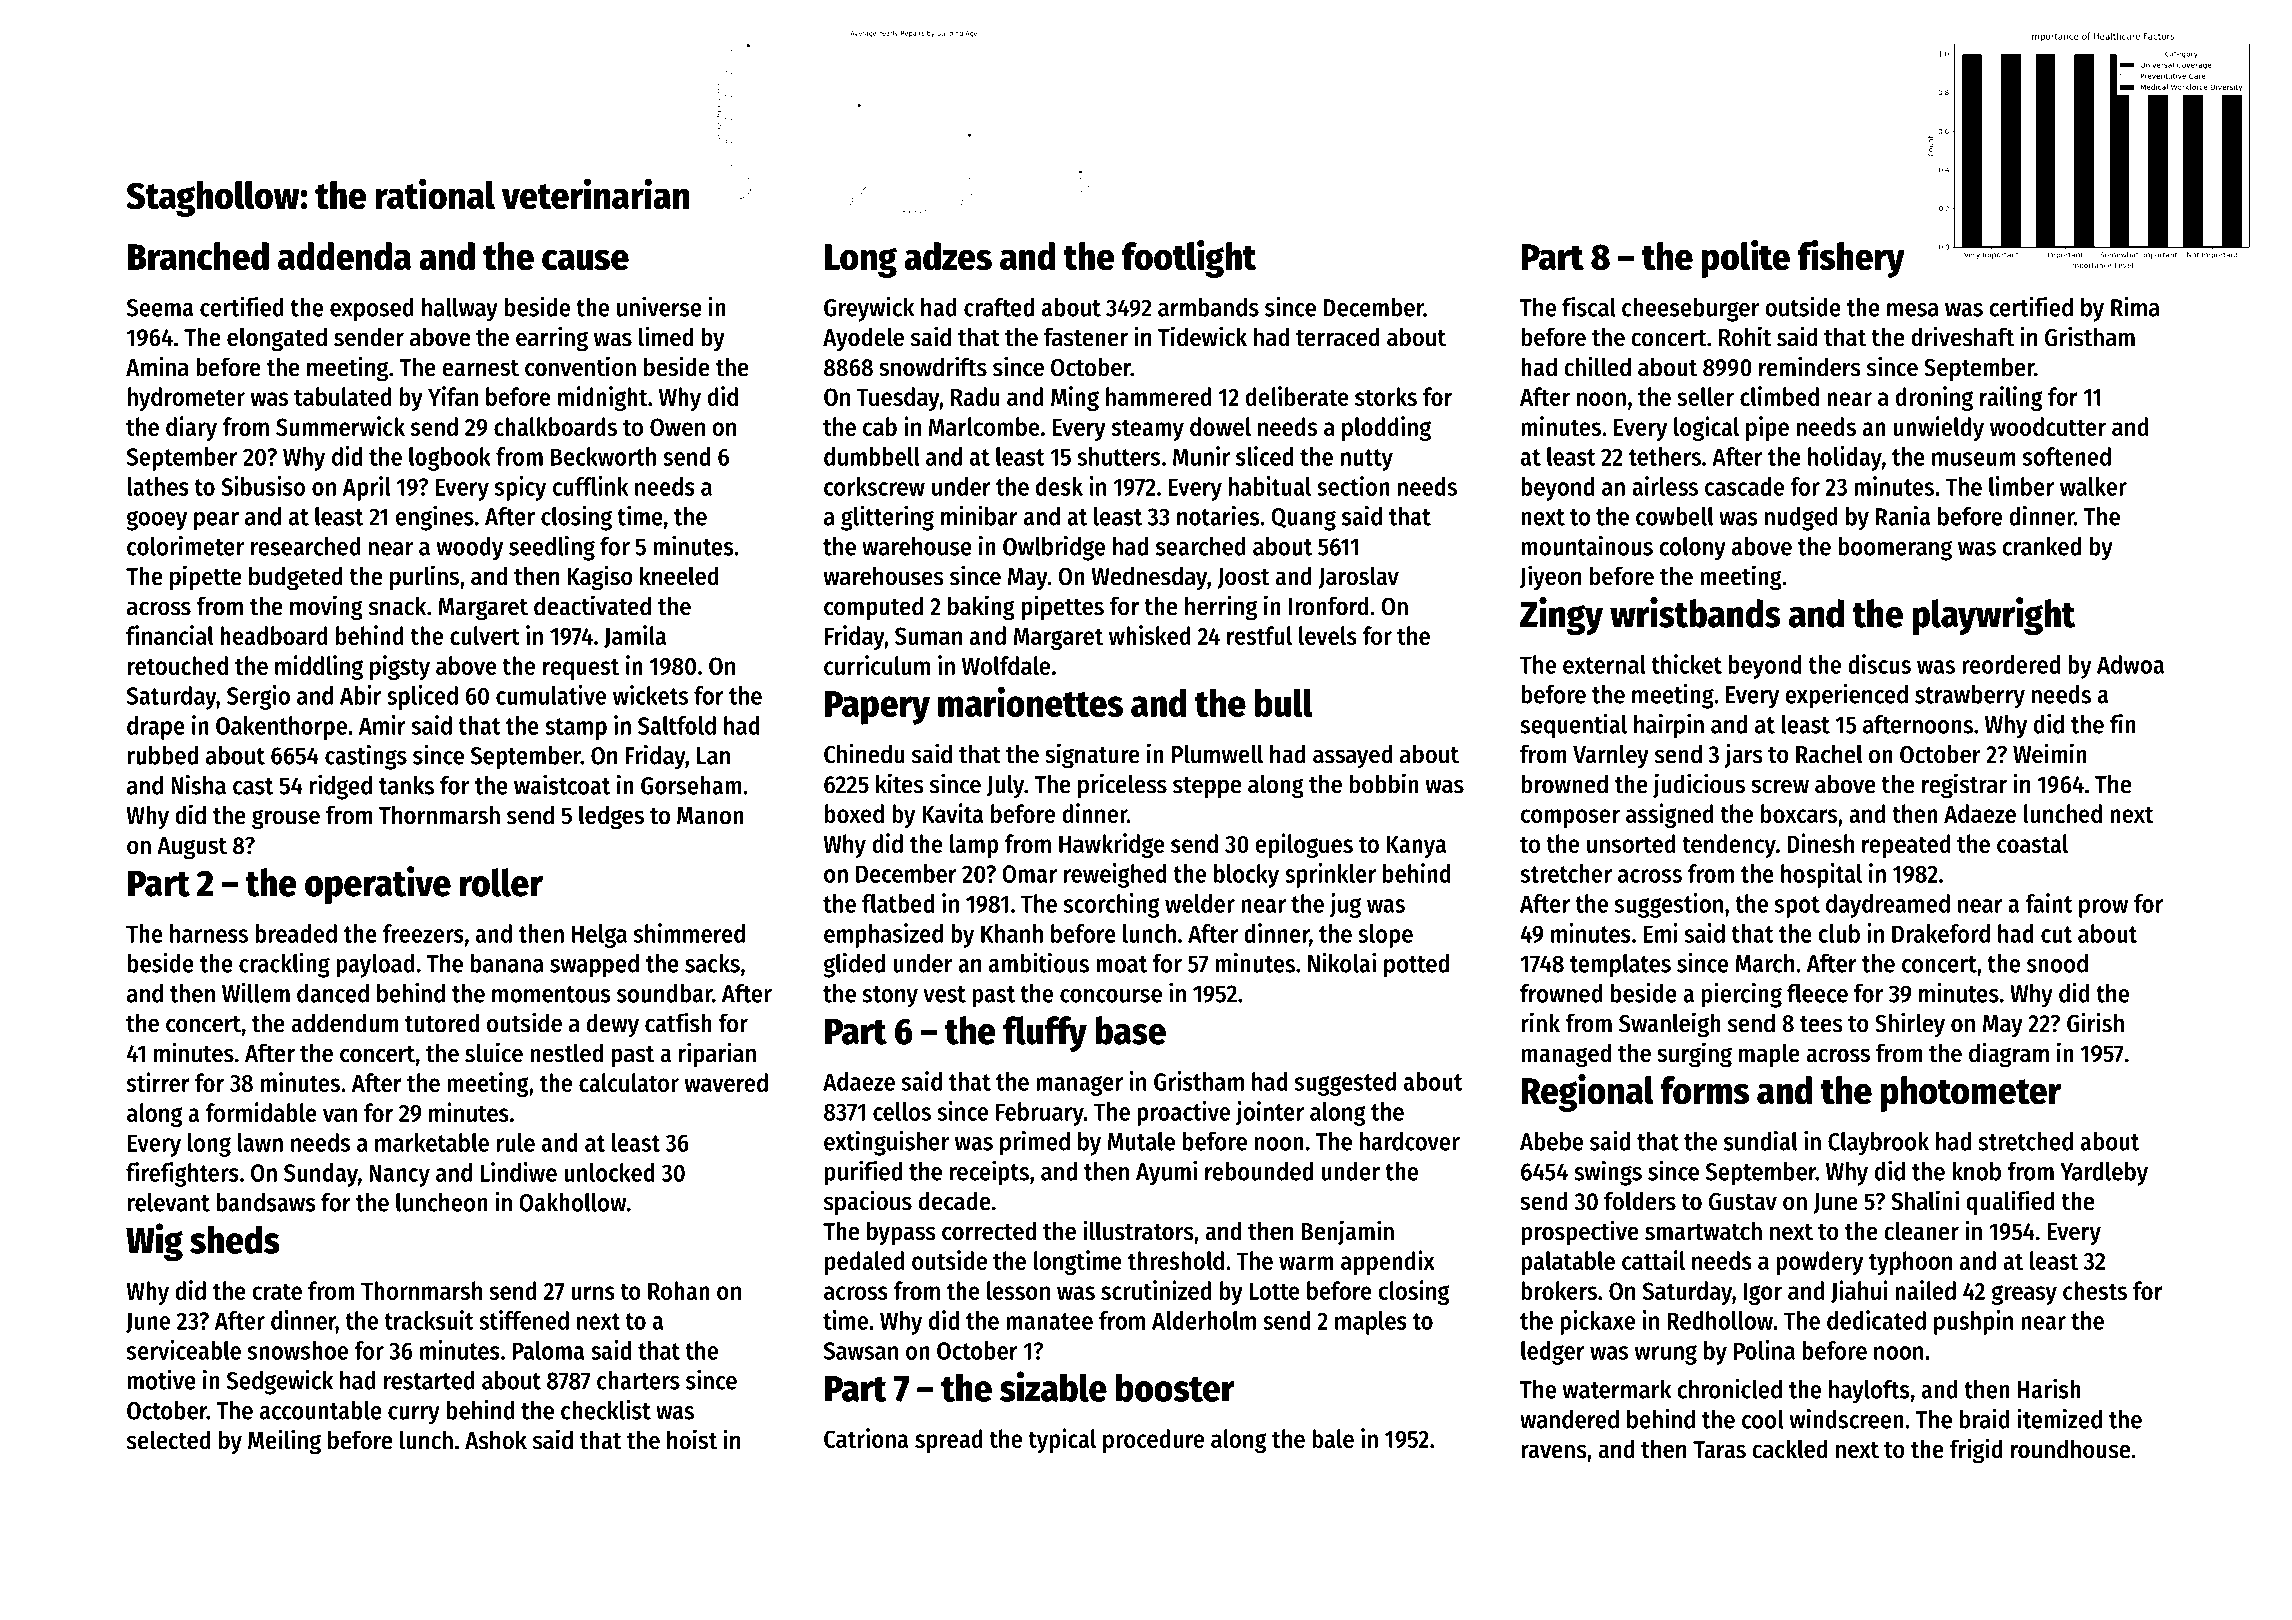  I want to click on Kanya, so click(1416, 847).
